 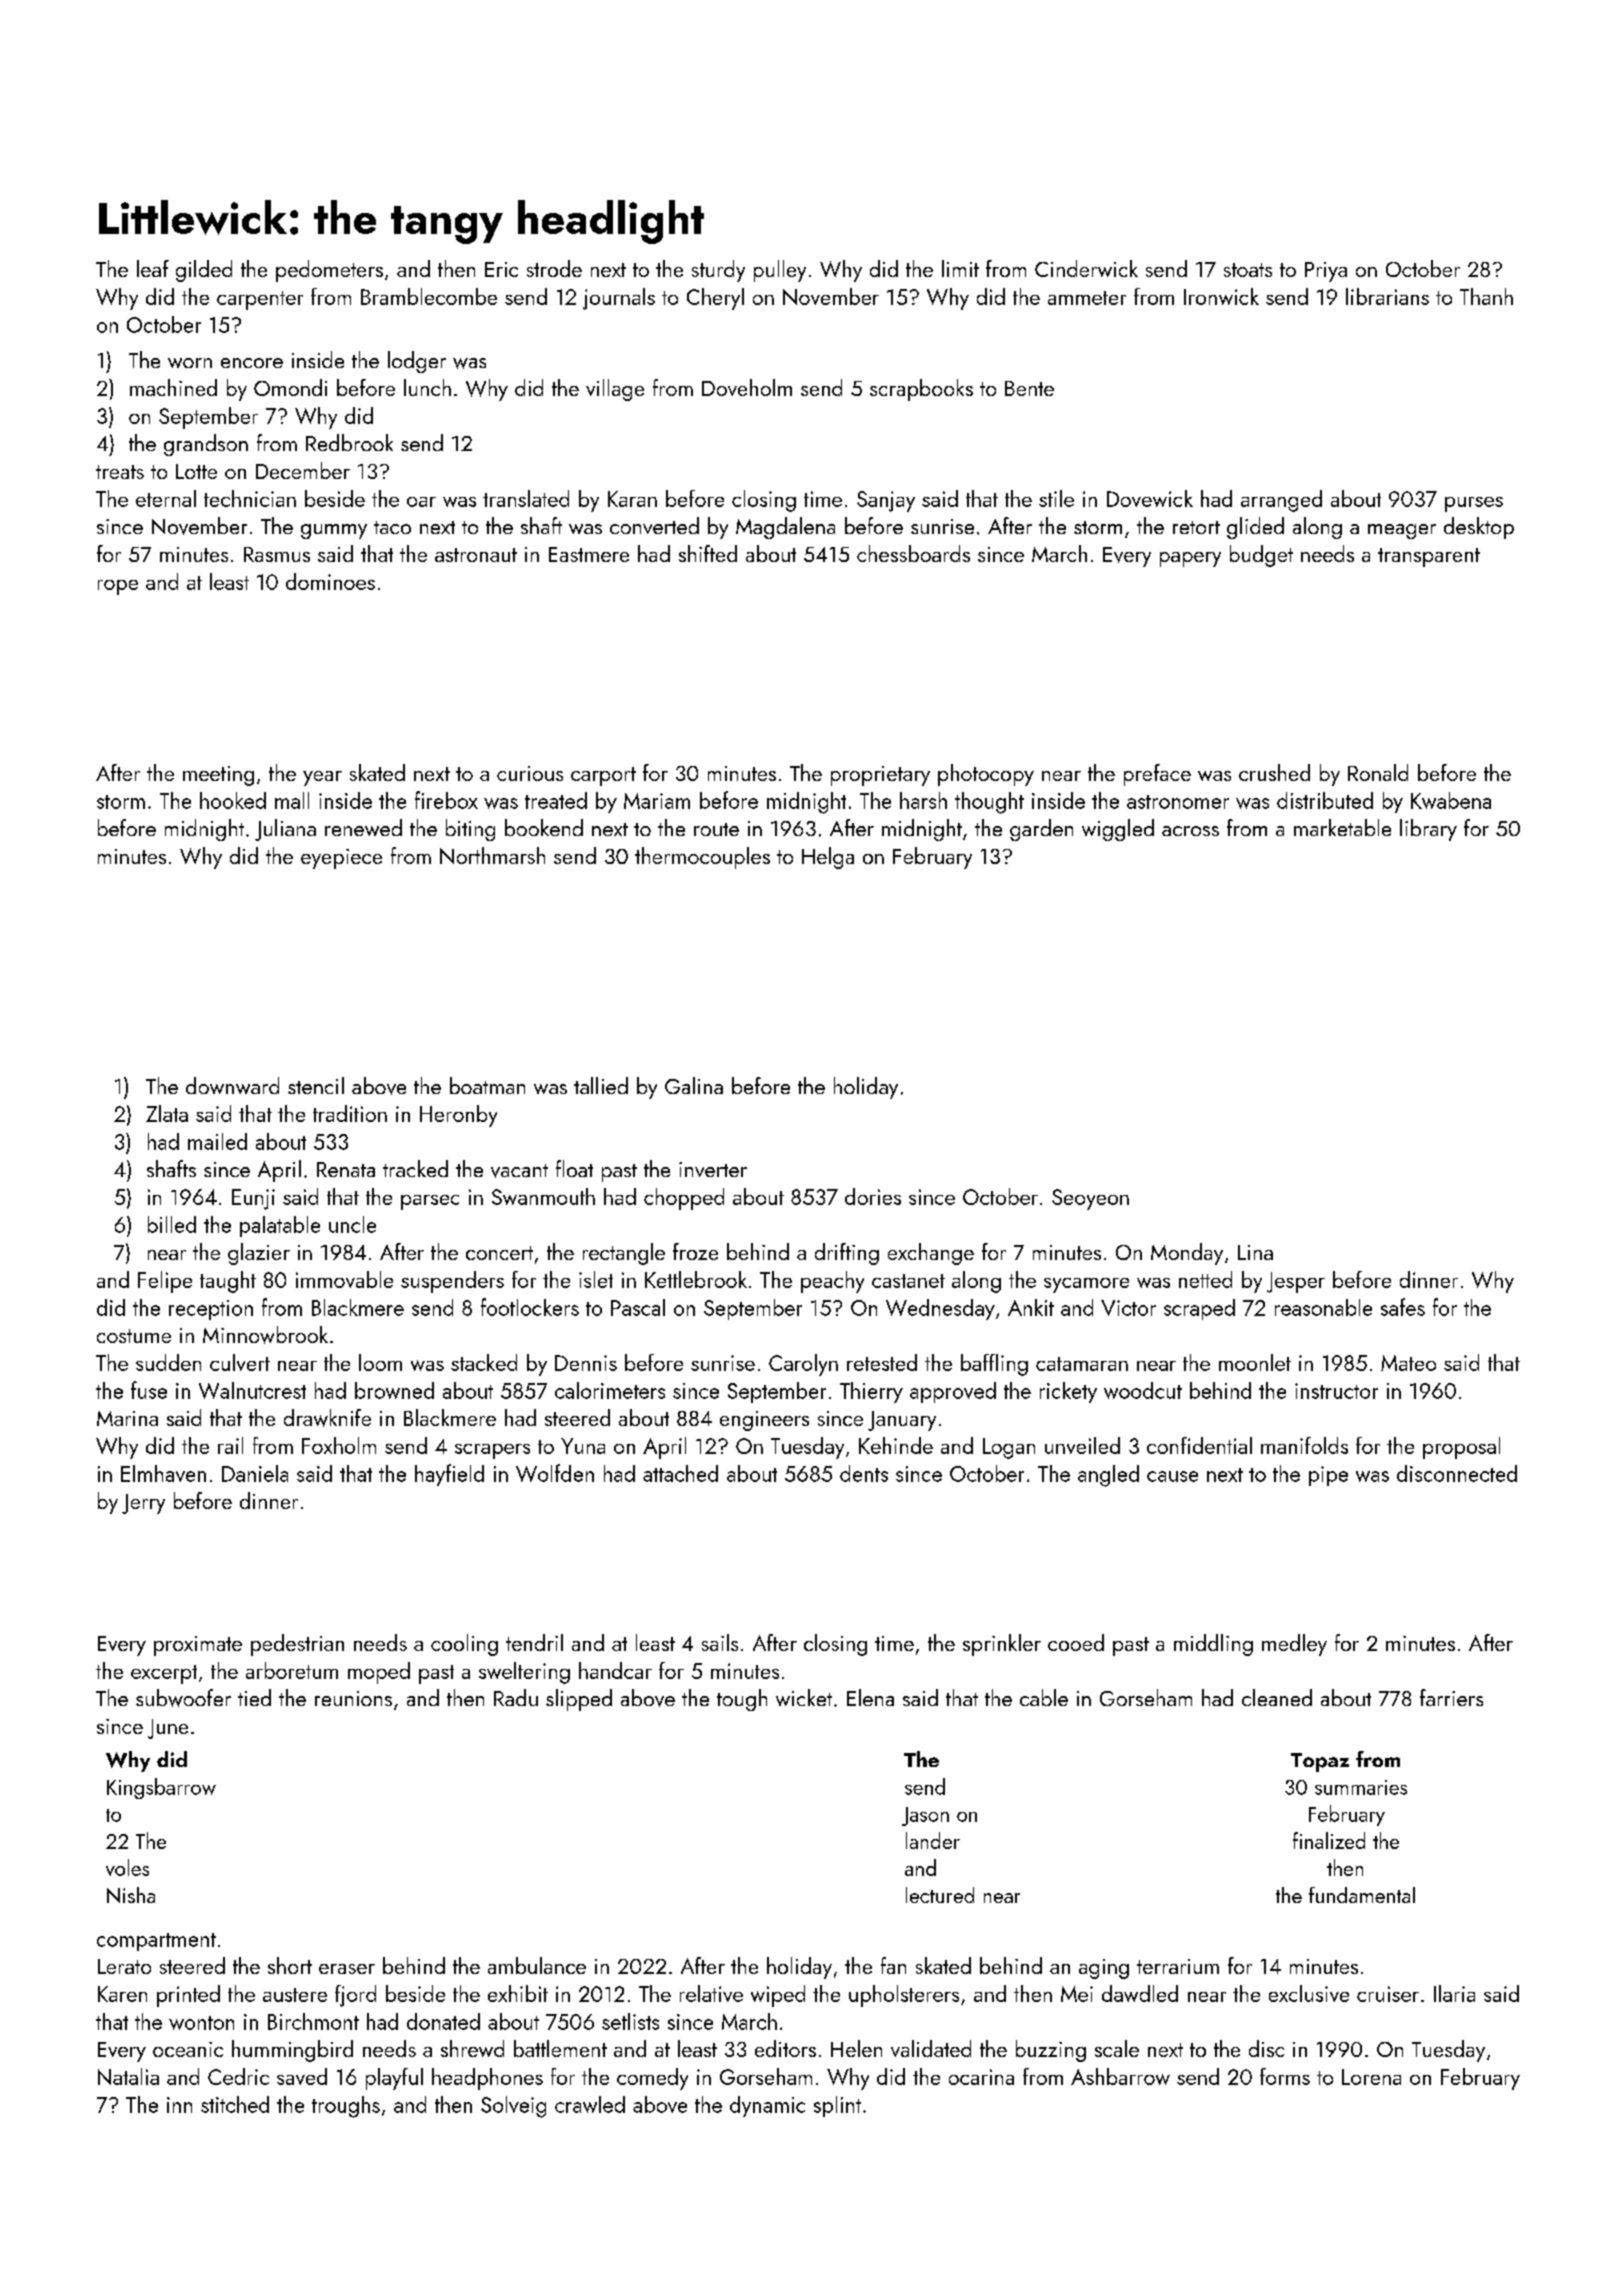 I want to click on harsh, so click(x=923, y=800).
